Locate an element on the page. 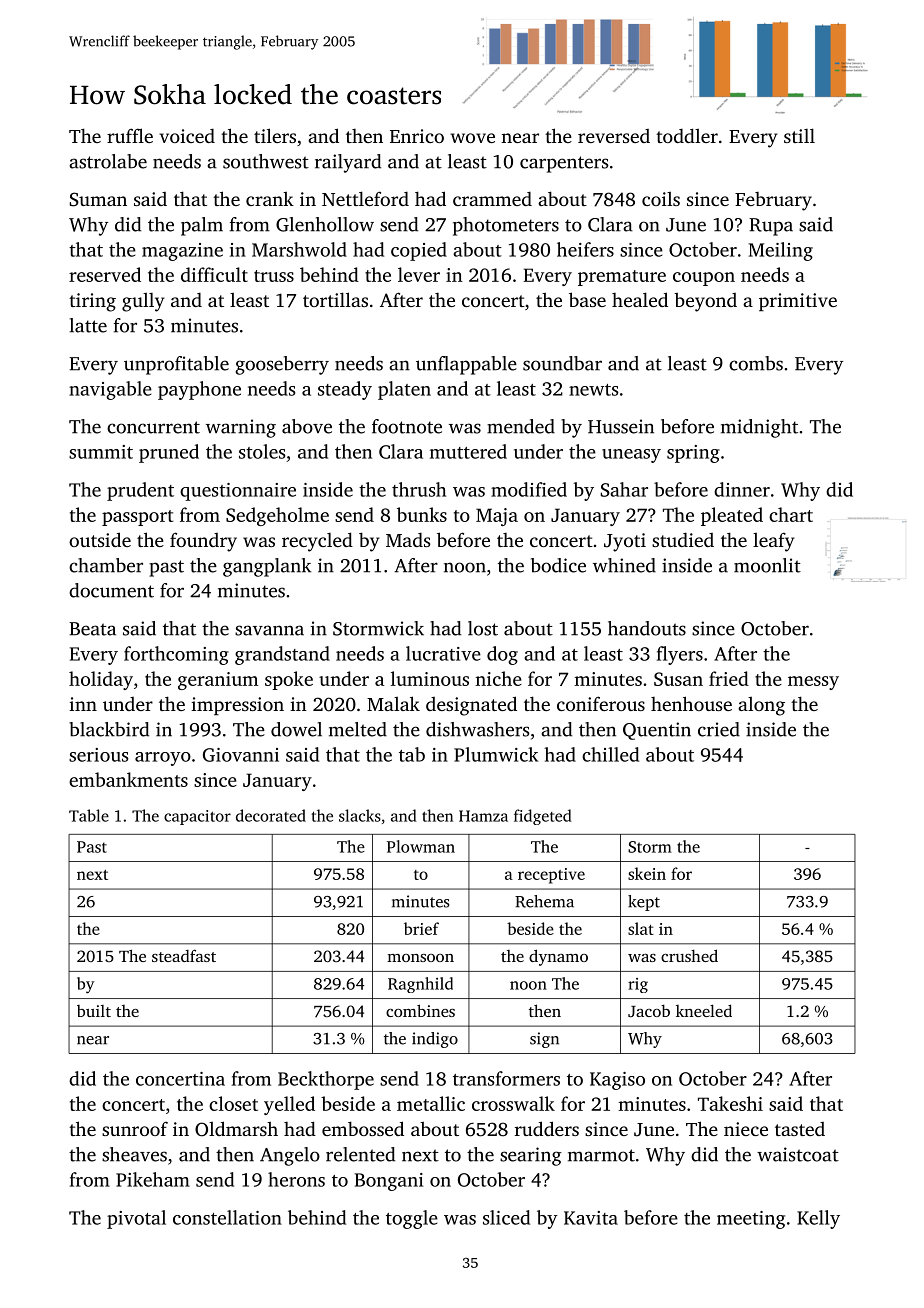 The height and width of the page is (1308, 924). serious is located at coordinates (99, 755).
